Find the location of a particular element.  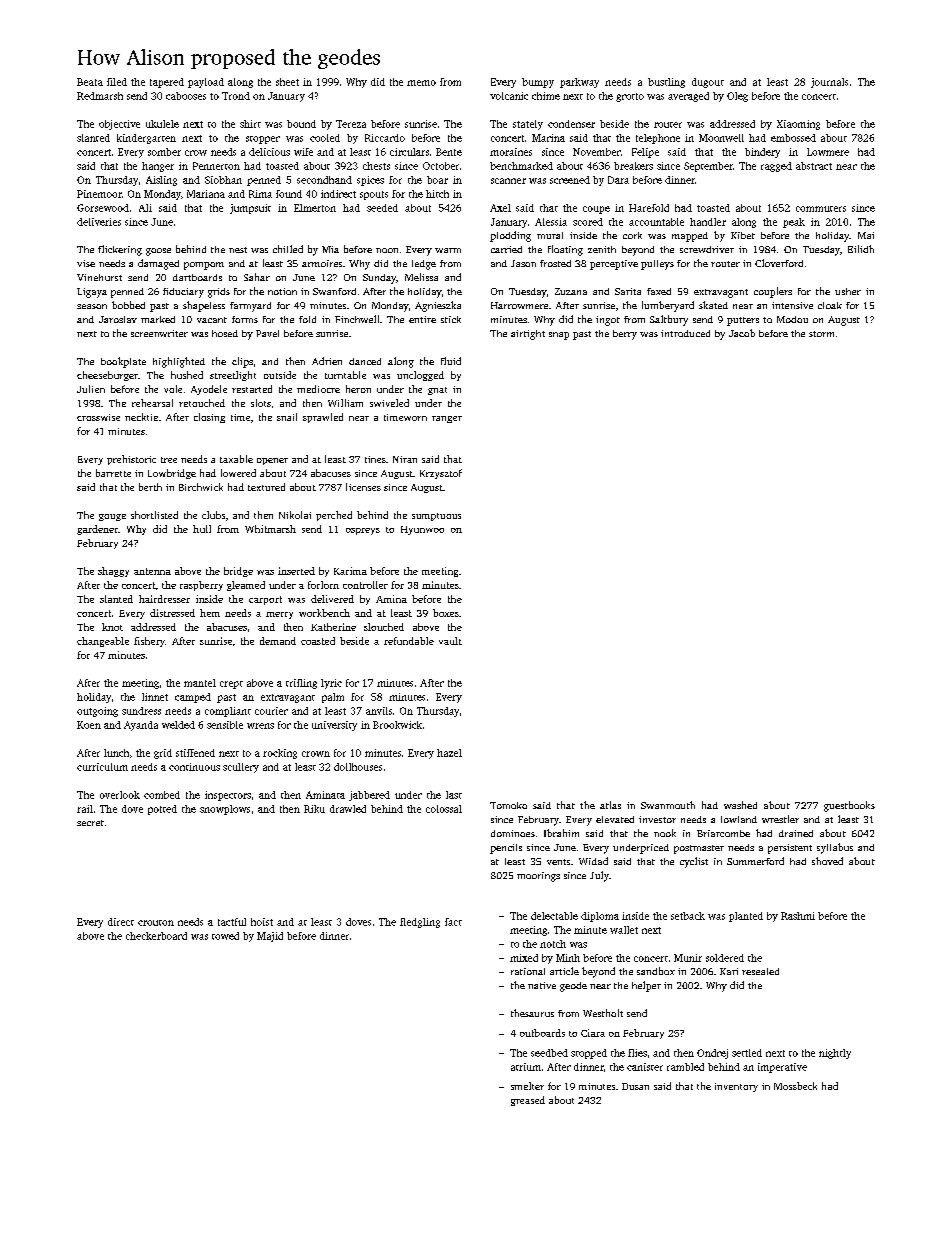

crouton is located at coordinates (156, 923).
